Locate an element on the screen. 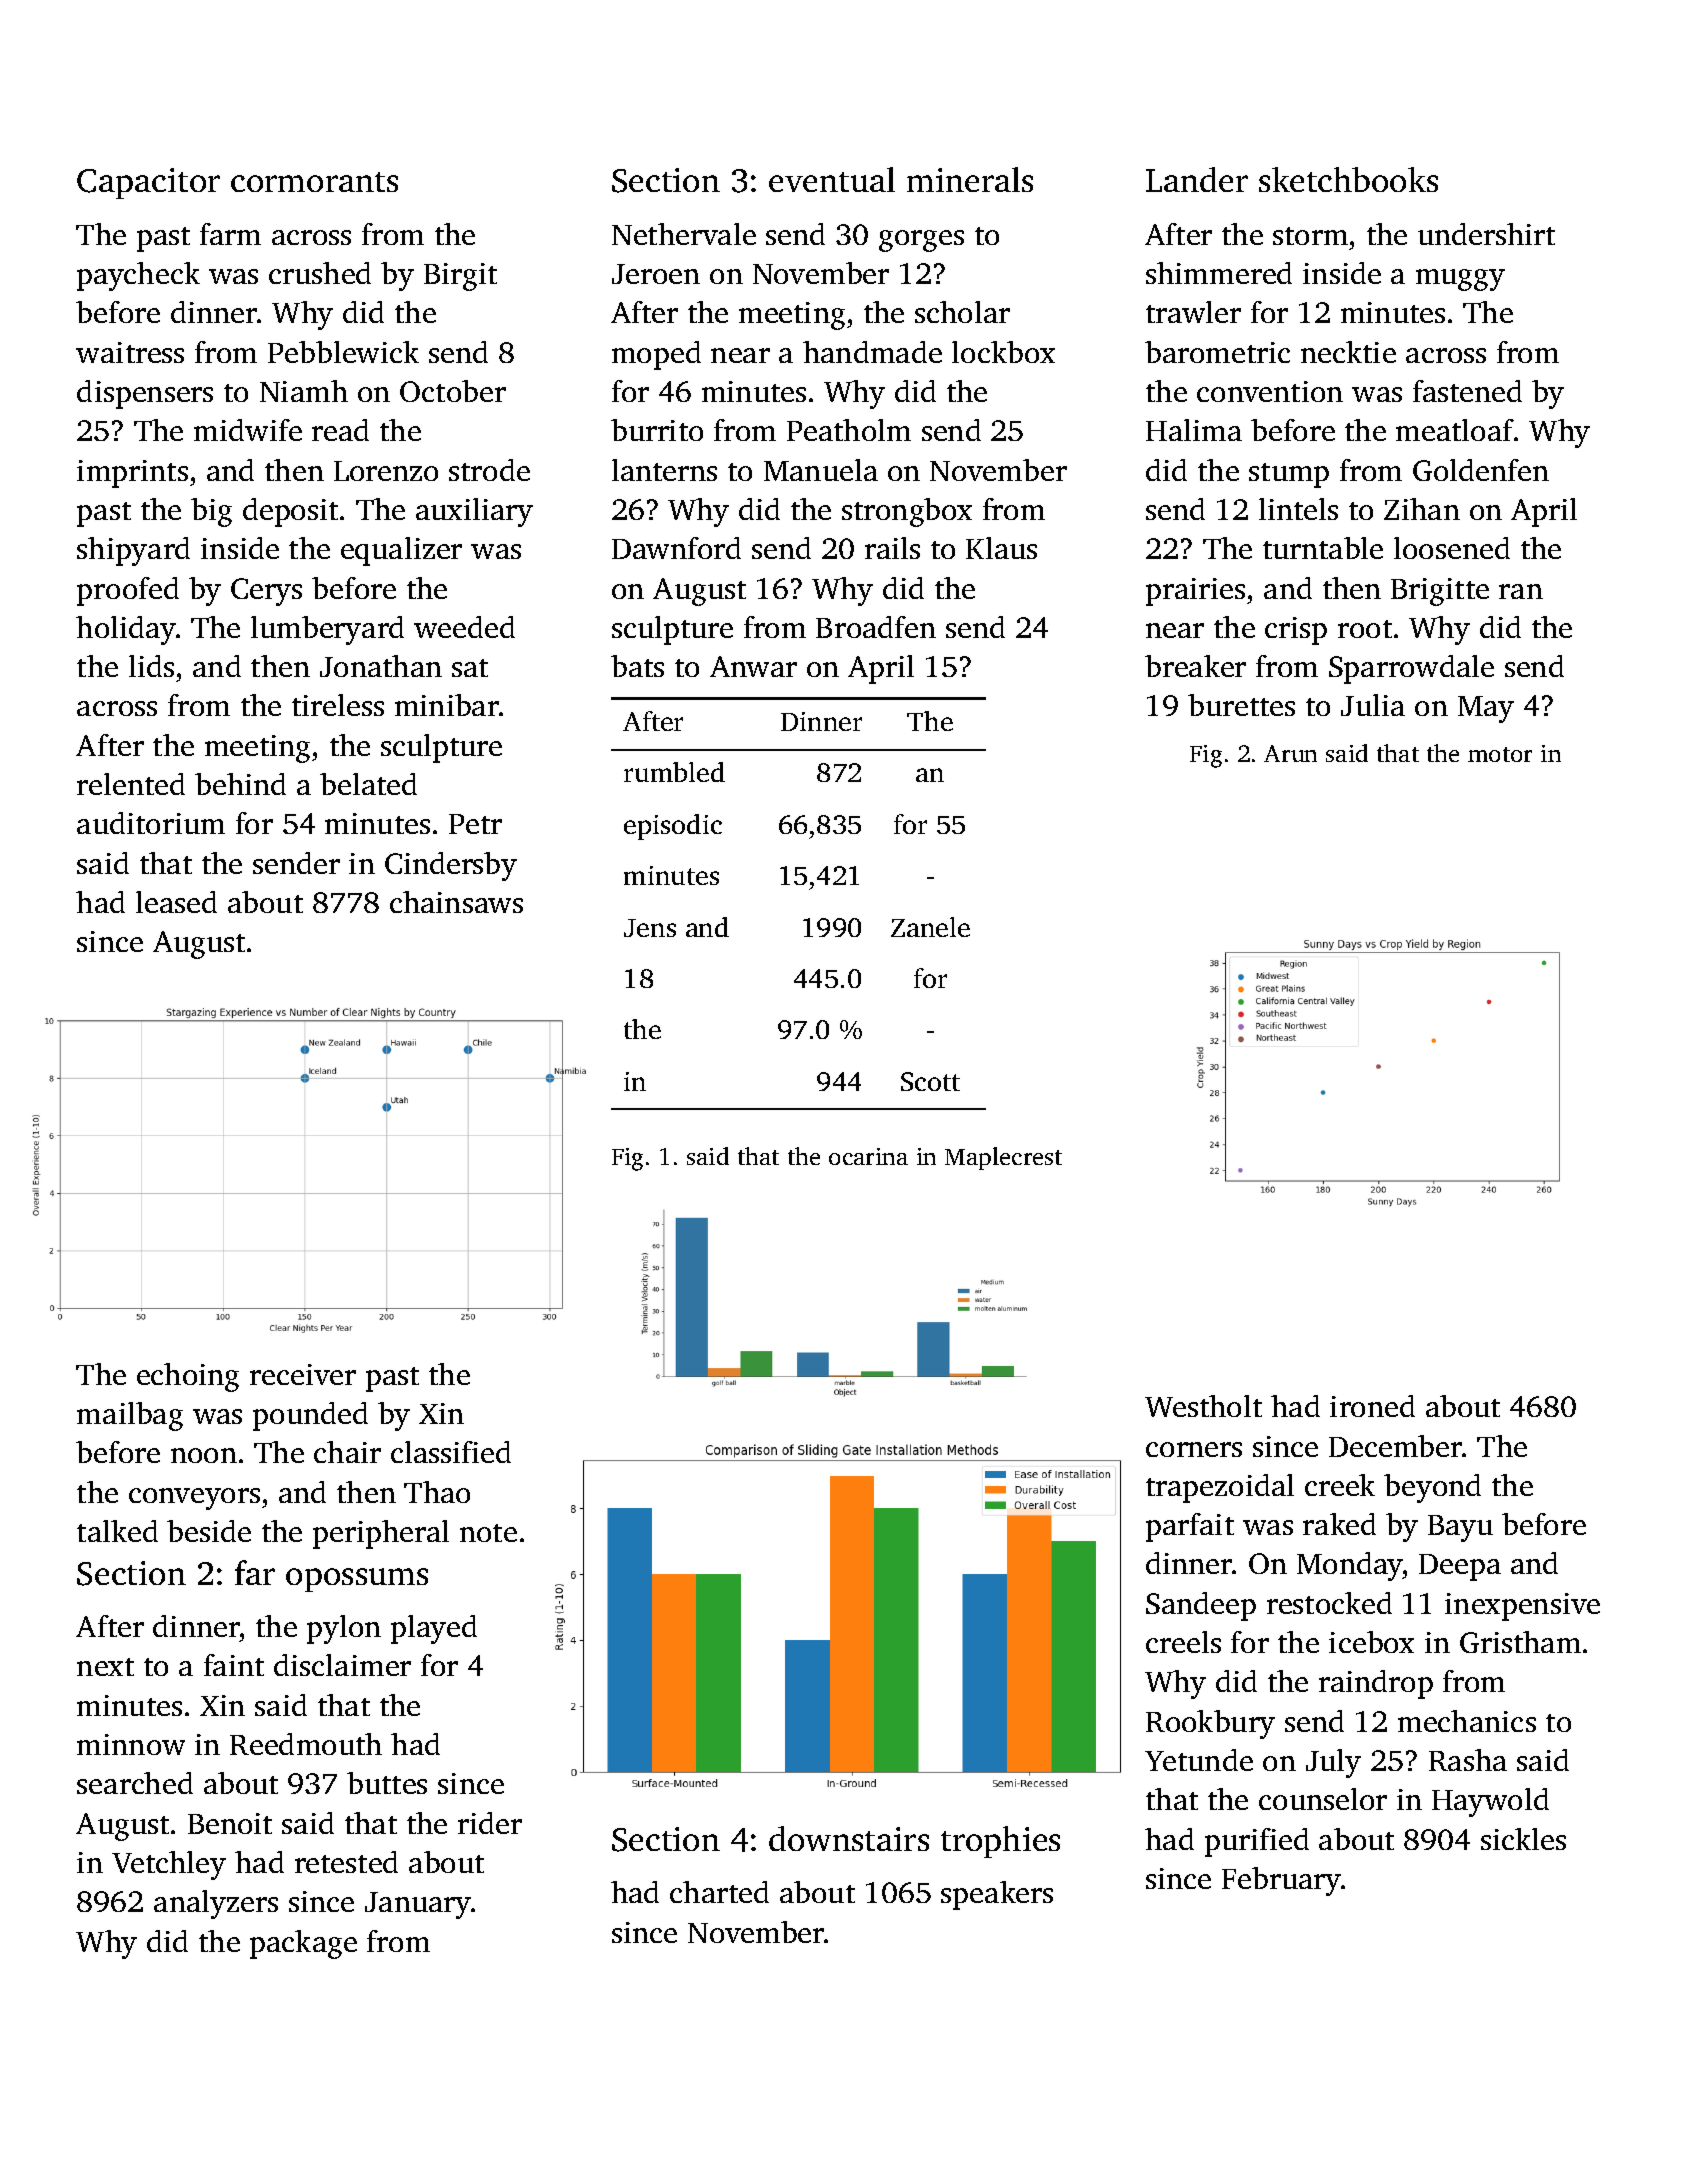 This screenshot has width=1683, height=2178. crushed is located at coordinates (320, 273).
